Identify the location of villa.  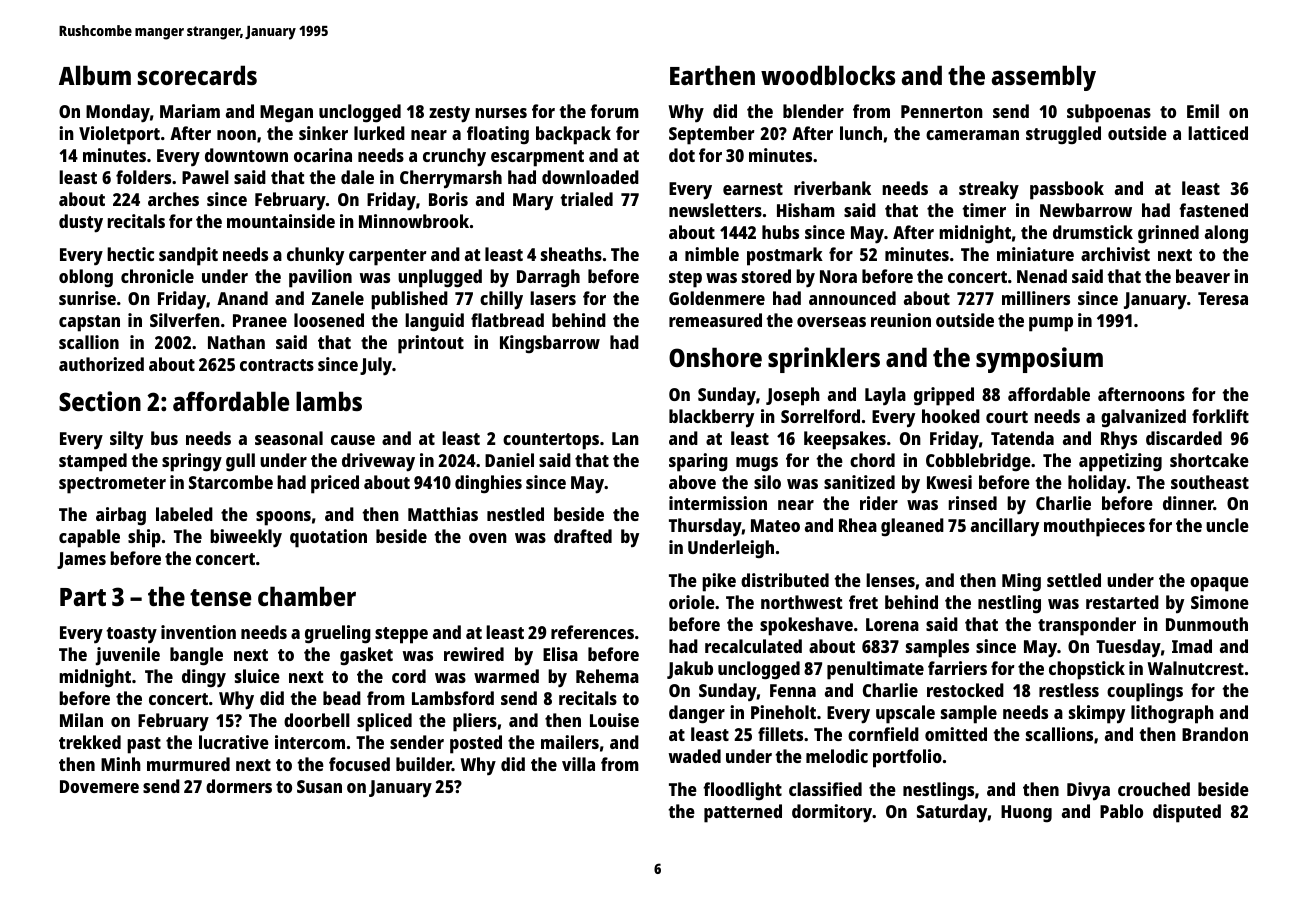
(578, 764).
